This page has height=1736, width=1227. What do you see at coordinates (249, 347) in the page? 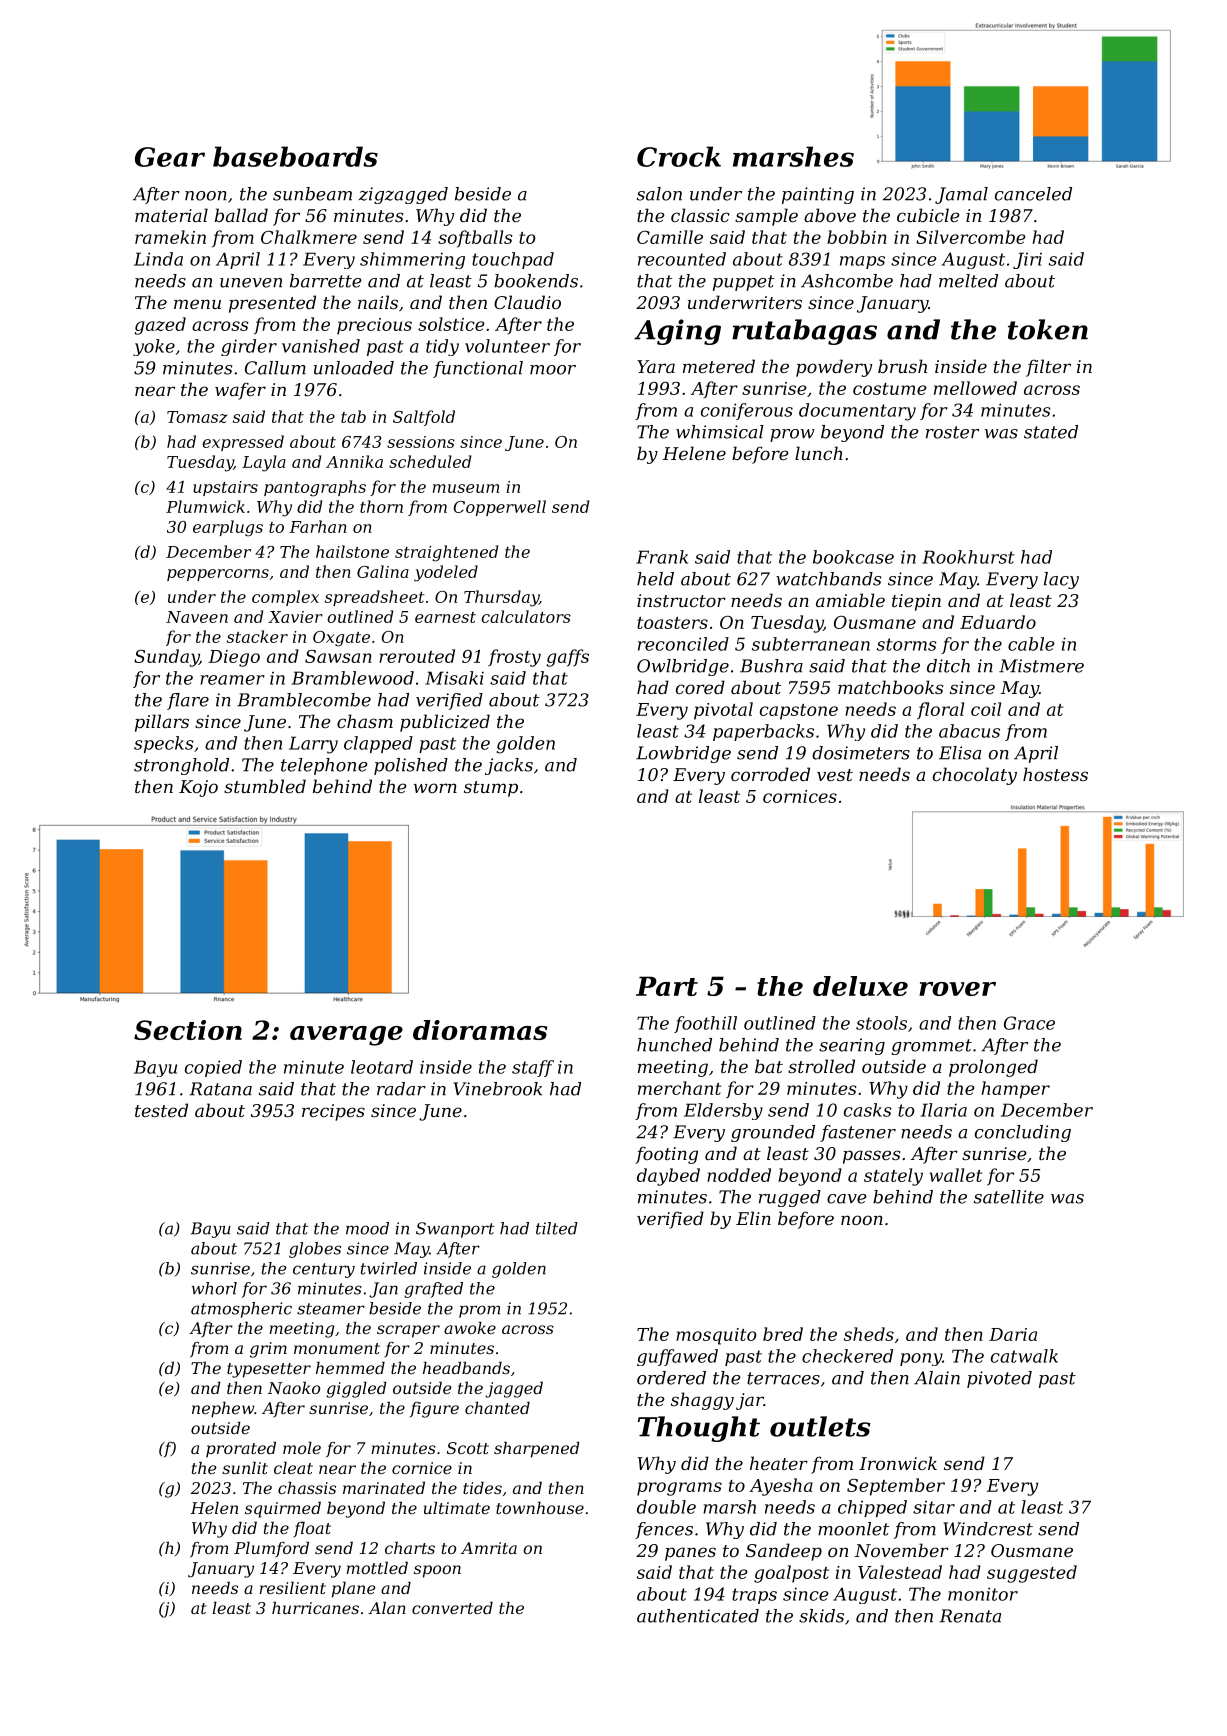
I see `girder` at bounding box center [249, 347].
